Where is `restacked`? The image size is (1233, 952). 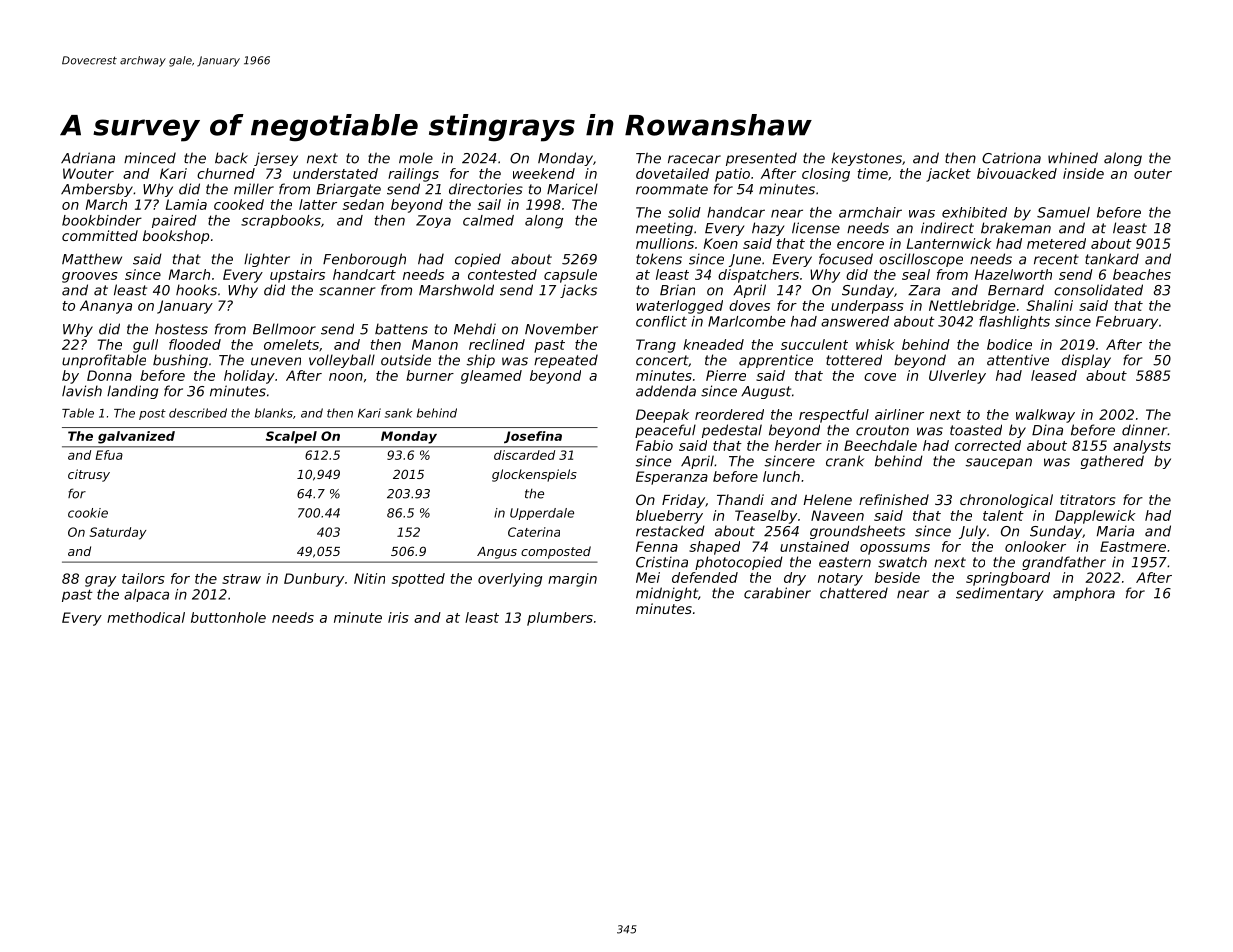
restacked is located at coordinates (670, 531).
